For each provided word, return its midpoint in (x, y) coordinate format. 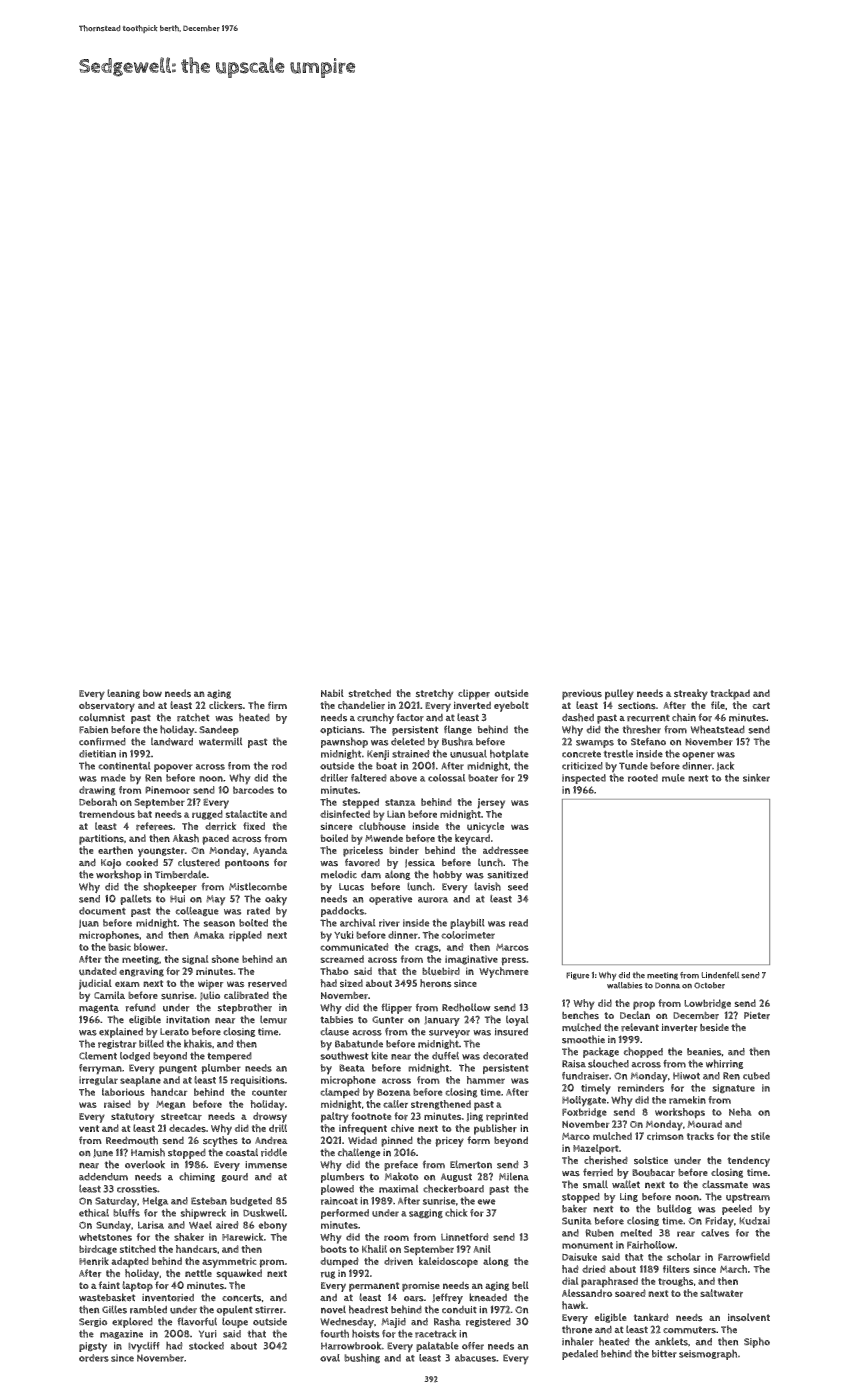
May (216, 900)
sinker (756, 778)
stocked (206, 1345)
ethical (94, 1213)
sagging (426, 1214)
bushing (362, 1358)
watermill (220, 741)
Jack (725, 766)
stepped (361, 803)
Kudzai (754, 1221)
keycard (472, 839)
